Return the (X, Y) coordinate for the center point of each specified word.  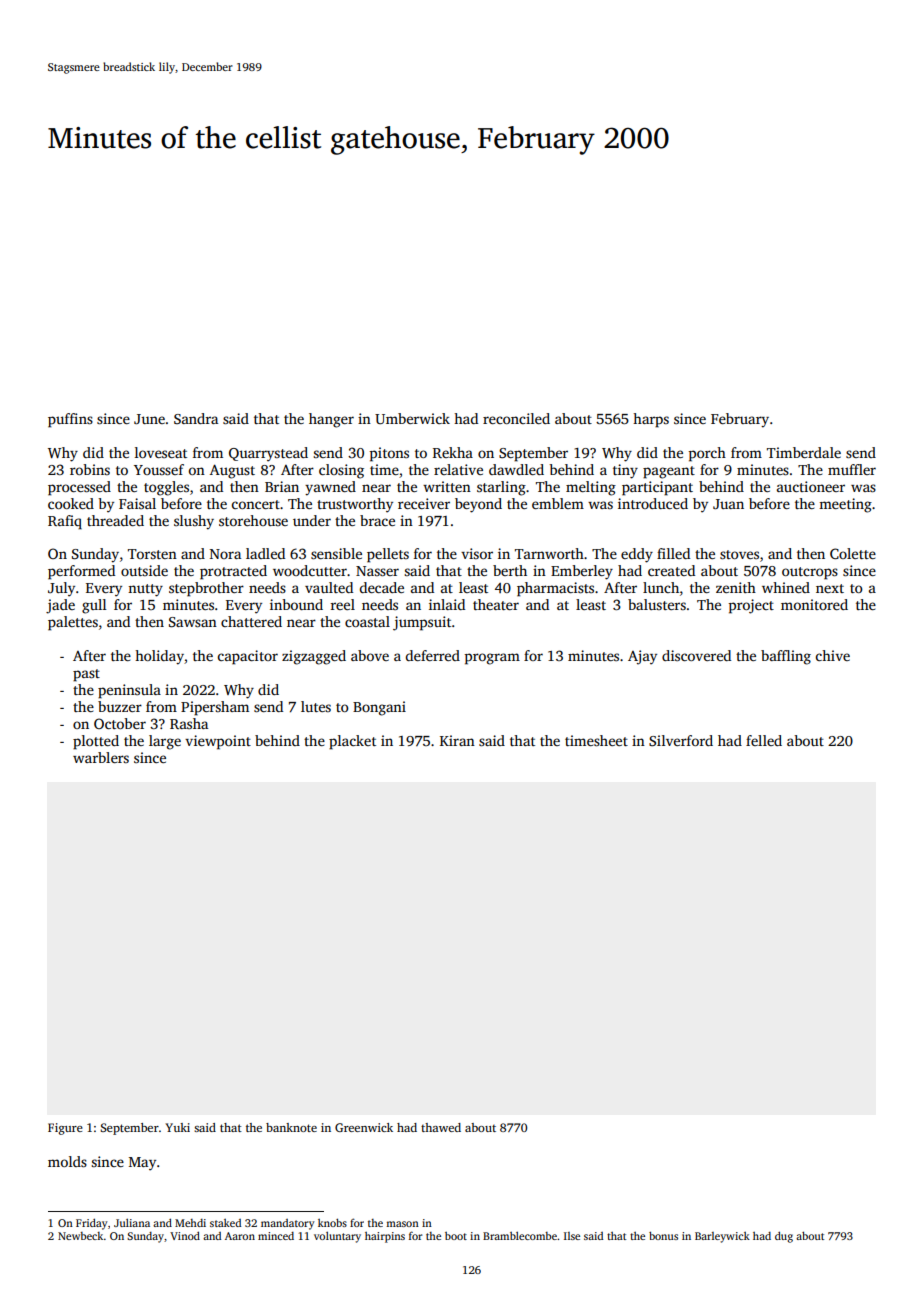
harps (651, 420)
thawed (441, 1127)
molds (67, 1161)
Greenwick (364, 1127)
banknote (291, 1127)
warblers (101, 757)
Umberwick (412, 418)
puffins (70, 420)
